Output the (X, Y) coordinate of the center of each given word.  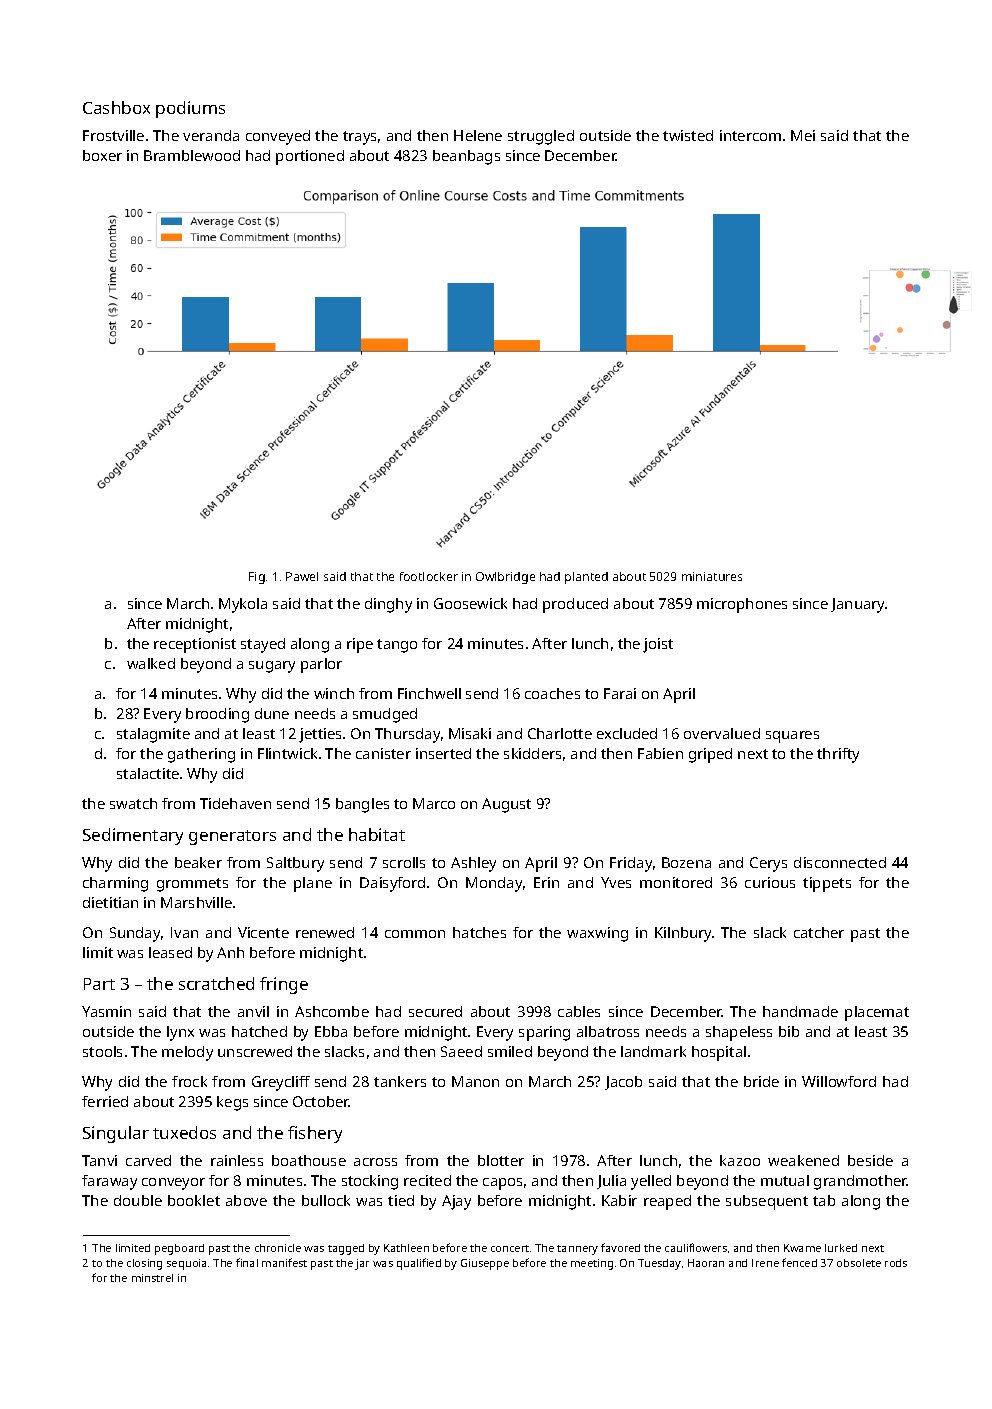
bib (789, 1031)
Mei (803, 135)
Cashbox (116, 107)
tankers (400, 1081)
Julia (611, 1182)
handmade (800, 1011)
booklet (194, 1200)
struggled (541, 137)
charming (115, 884)
